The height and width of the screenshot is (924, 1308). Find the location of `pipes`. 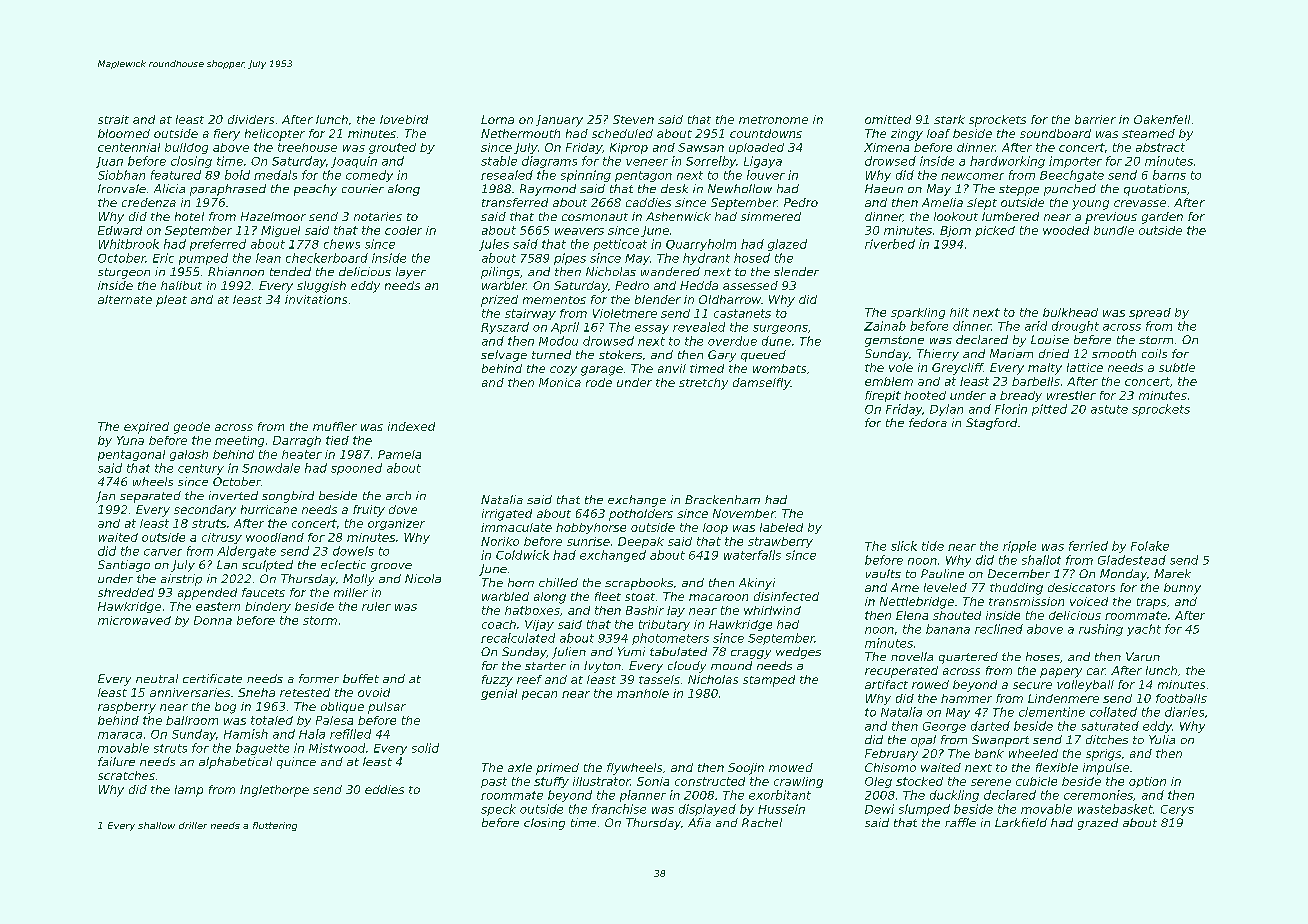

pipes is located at coordinates (570, 259).
